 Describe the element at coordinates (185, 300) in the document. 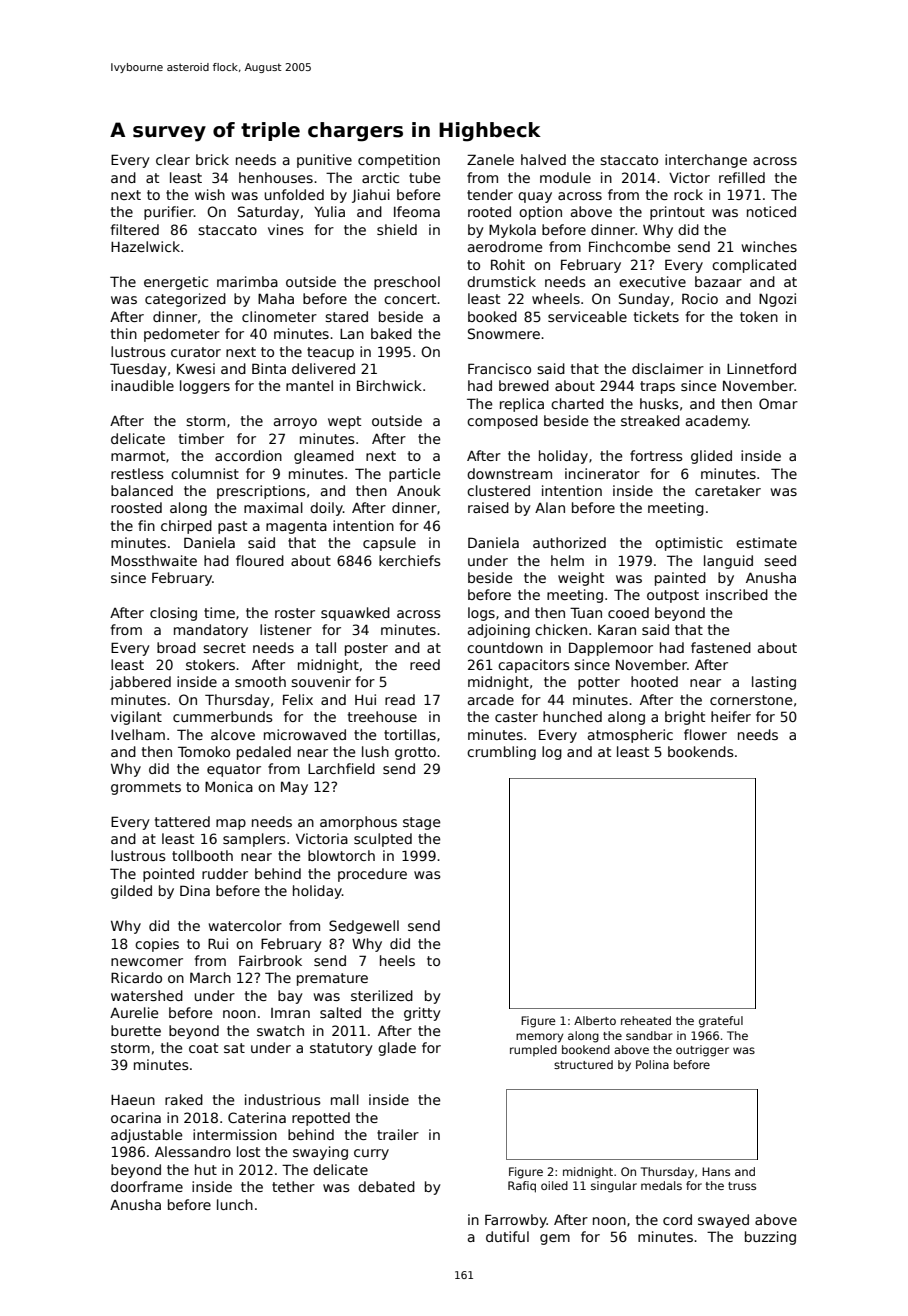

I see `categorized` at that location.
